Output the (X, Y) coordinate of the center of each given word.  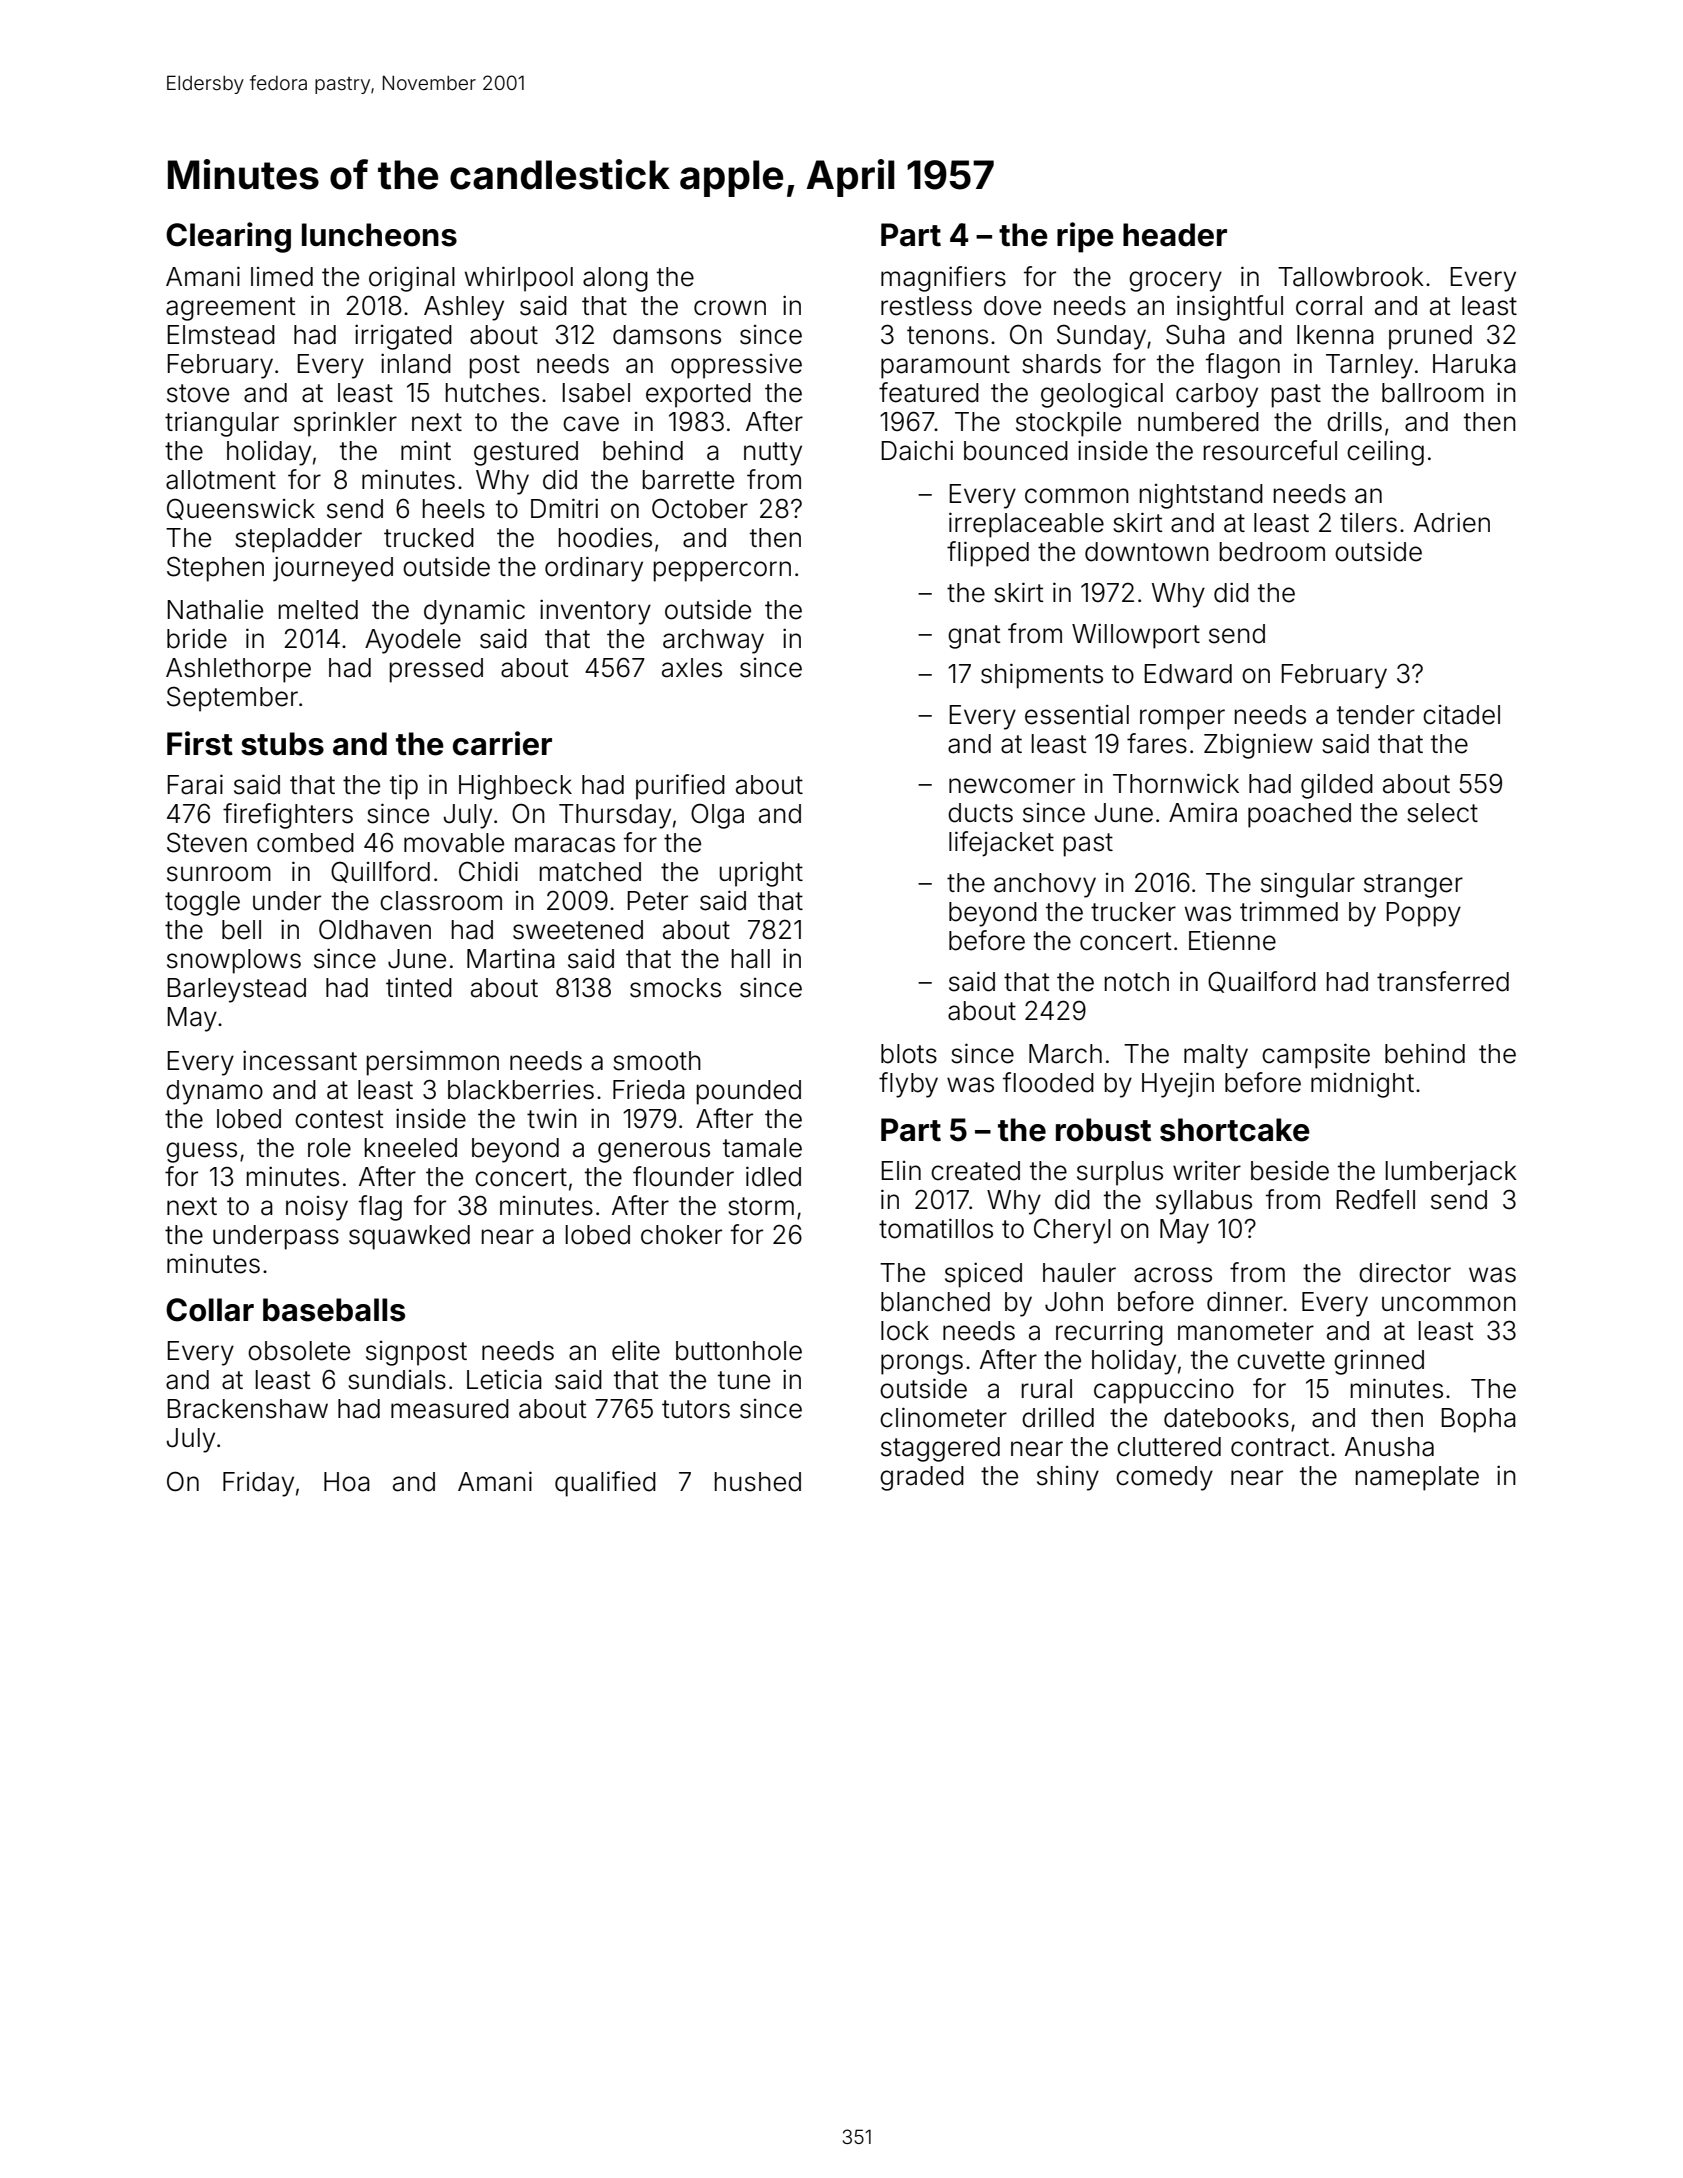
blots (909, 1054)
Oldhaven (375, 929)
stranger (1413, 886)
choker (681, 1235)
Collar (210, 1310)
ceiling (1385, 453)
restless (926, 306)
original (412, 279)
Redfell (1375, 1199)
